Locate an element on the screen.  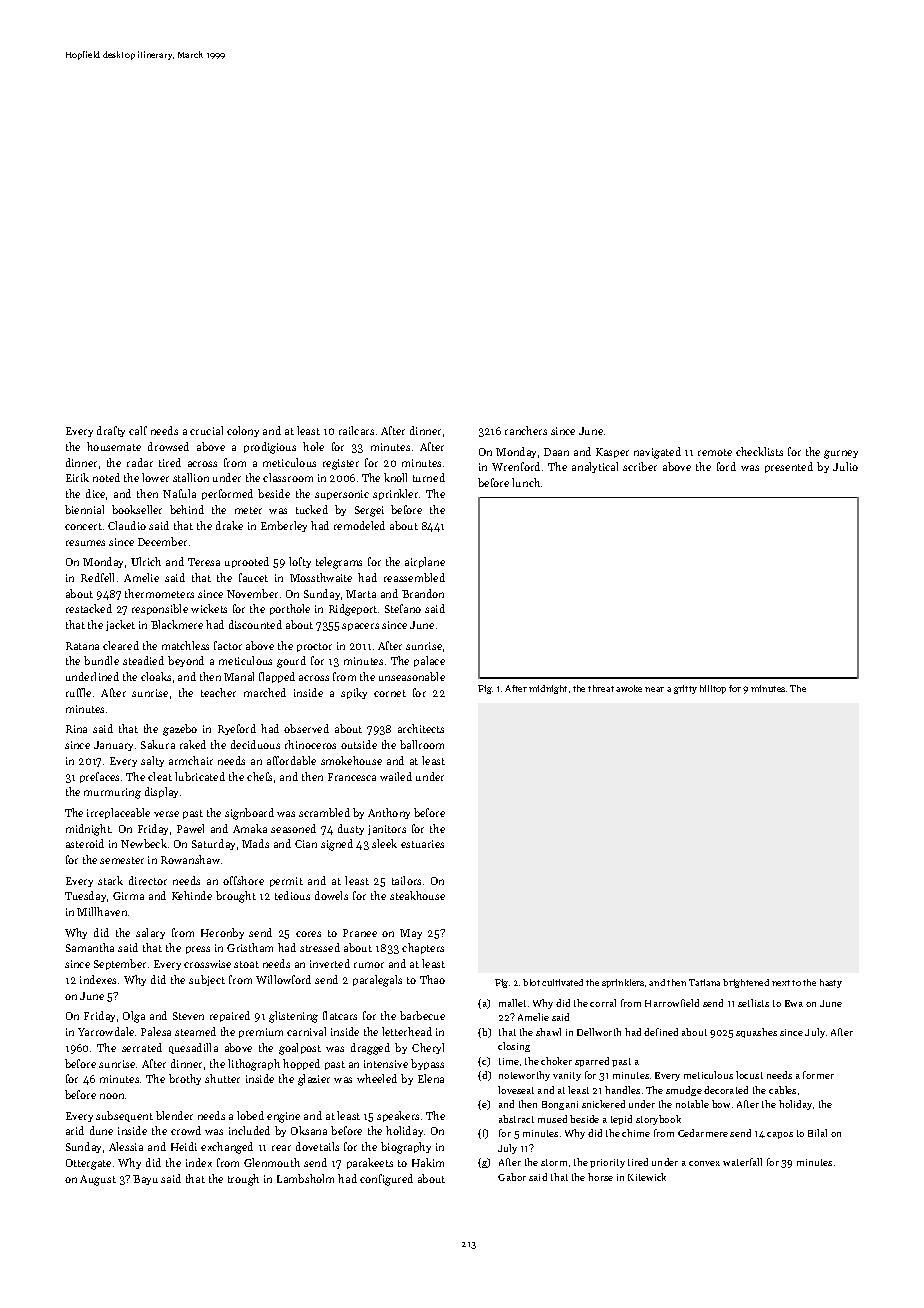
brought is located at coordinates (236, 897).
